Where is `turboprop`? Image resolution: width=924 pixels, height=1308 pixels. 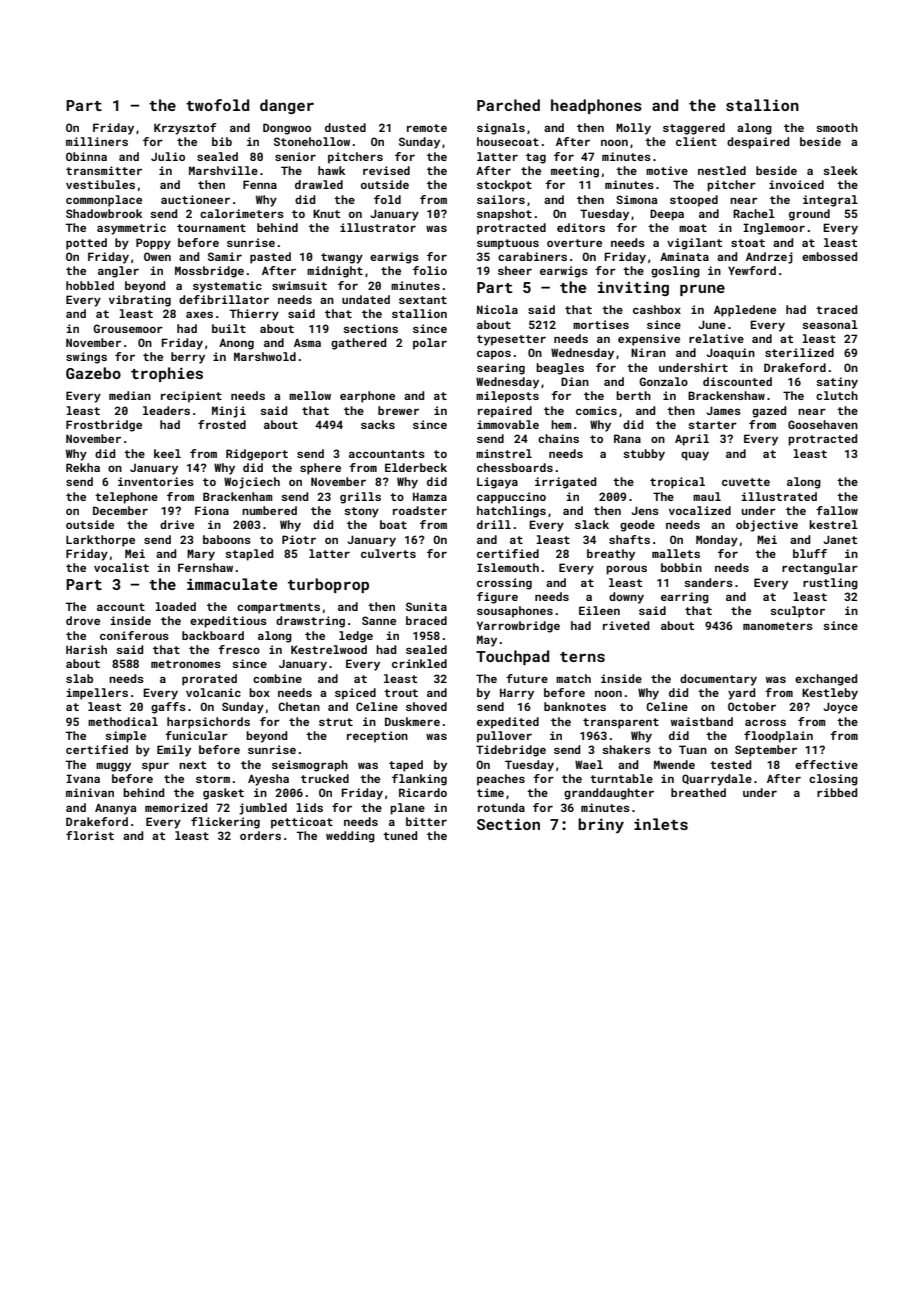
turboprop is located at coordinates (328, 585).
